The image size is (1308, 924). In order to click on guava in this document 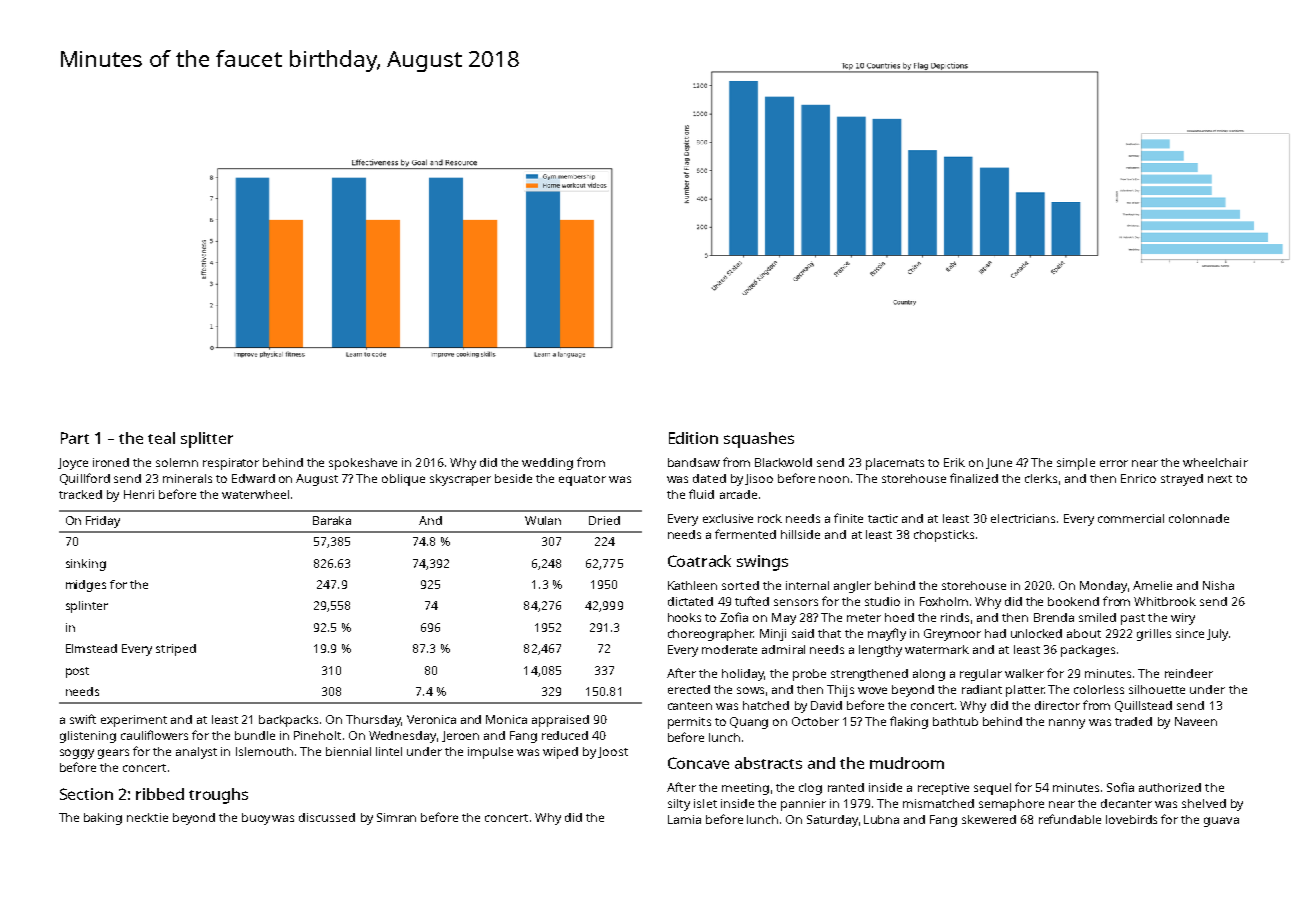, I will do `click(1221, 822)`.
